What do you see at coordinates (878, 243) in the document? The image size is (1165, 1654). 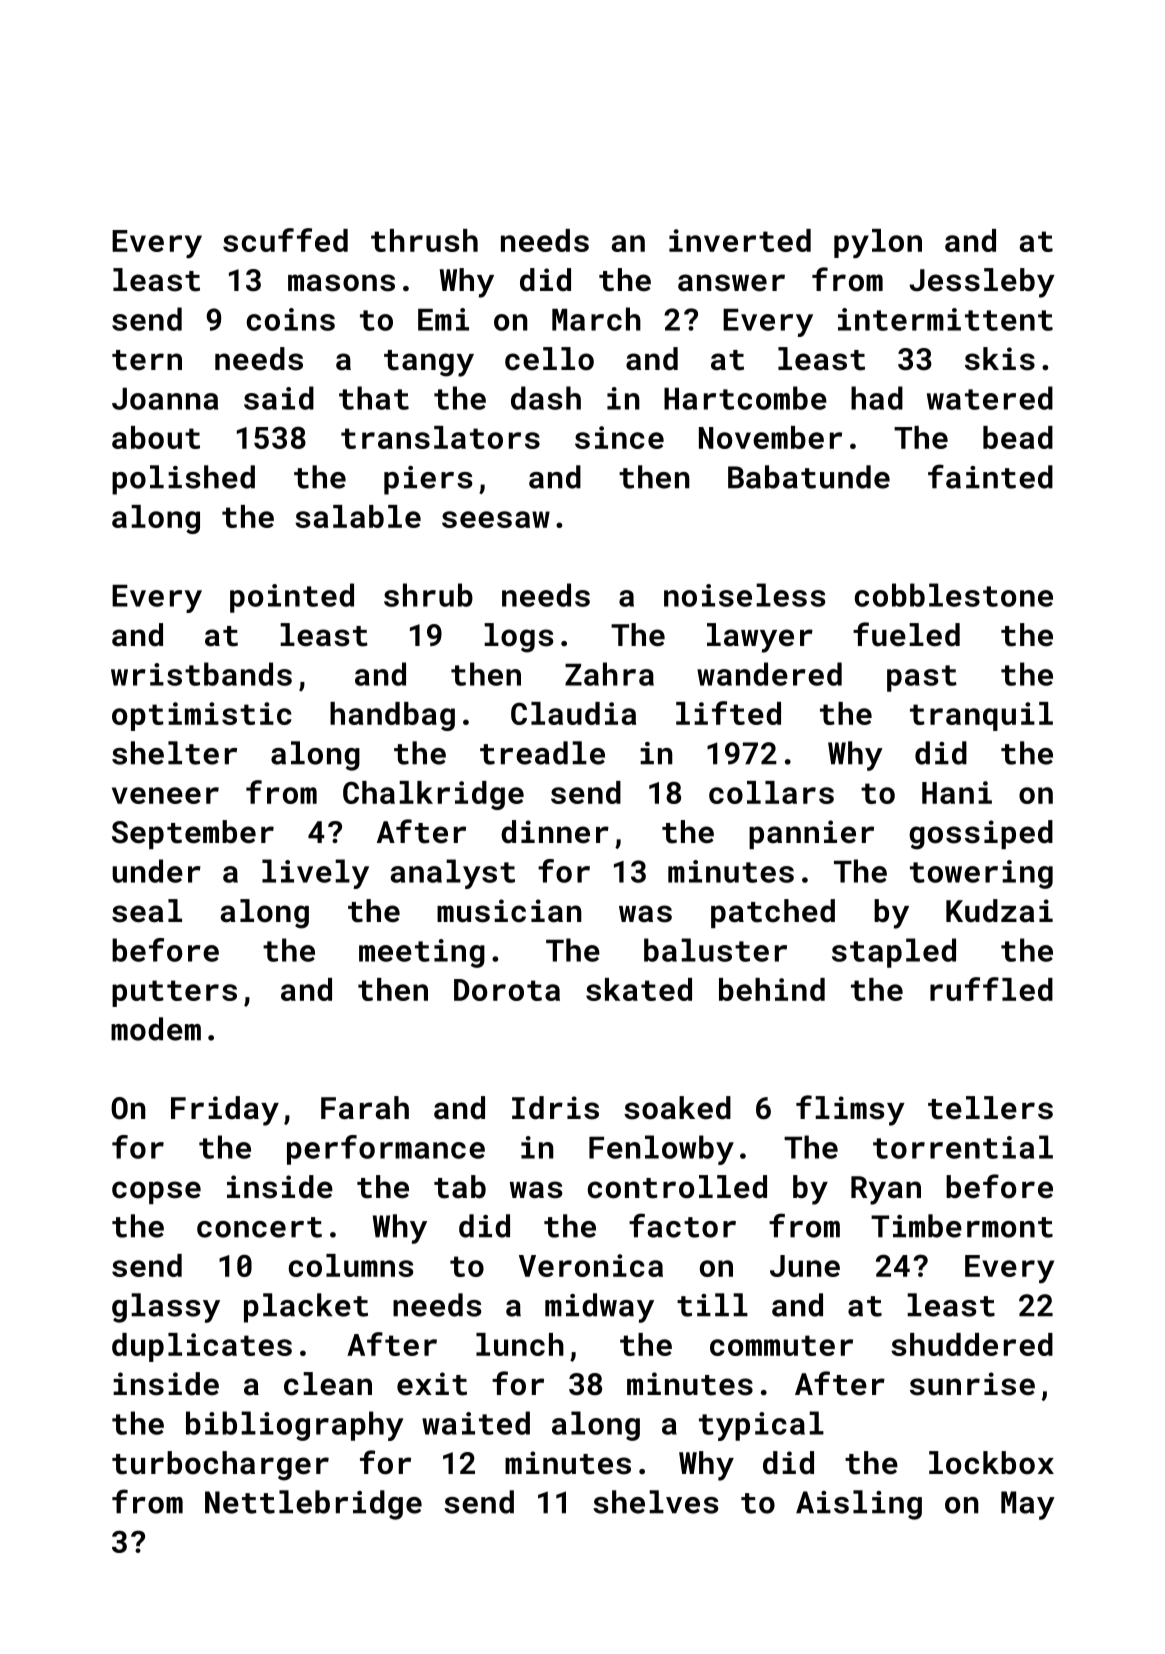 I see `pylon` at bounding box center [878, 243].
